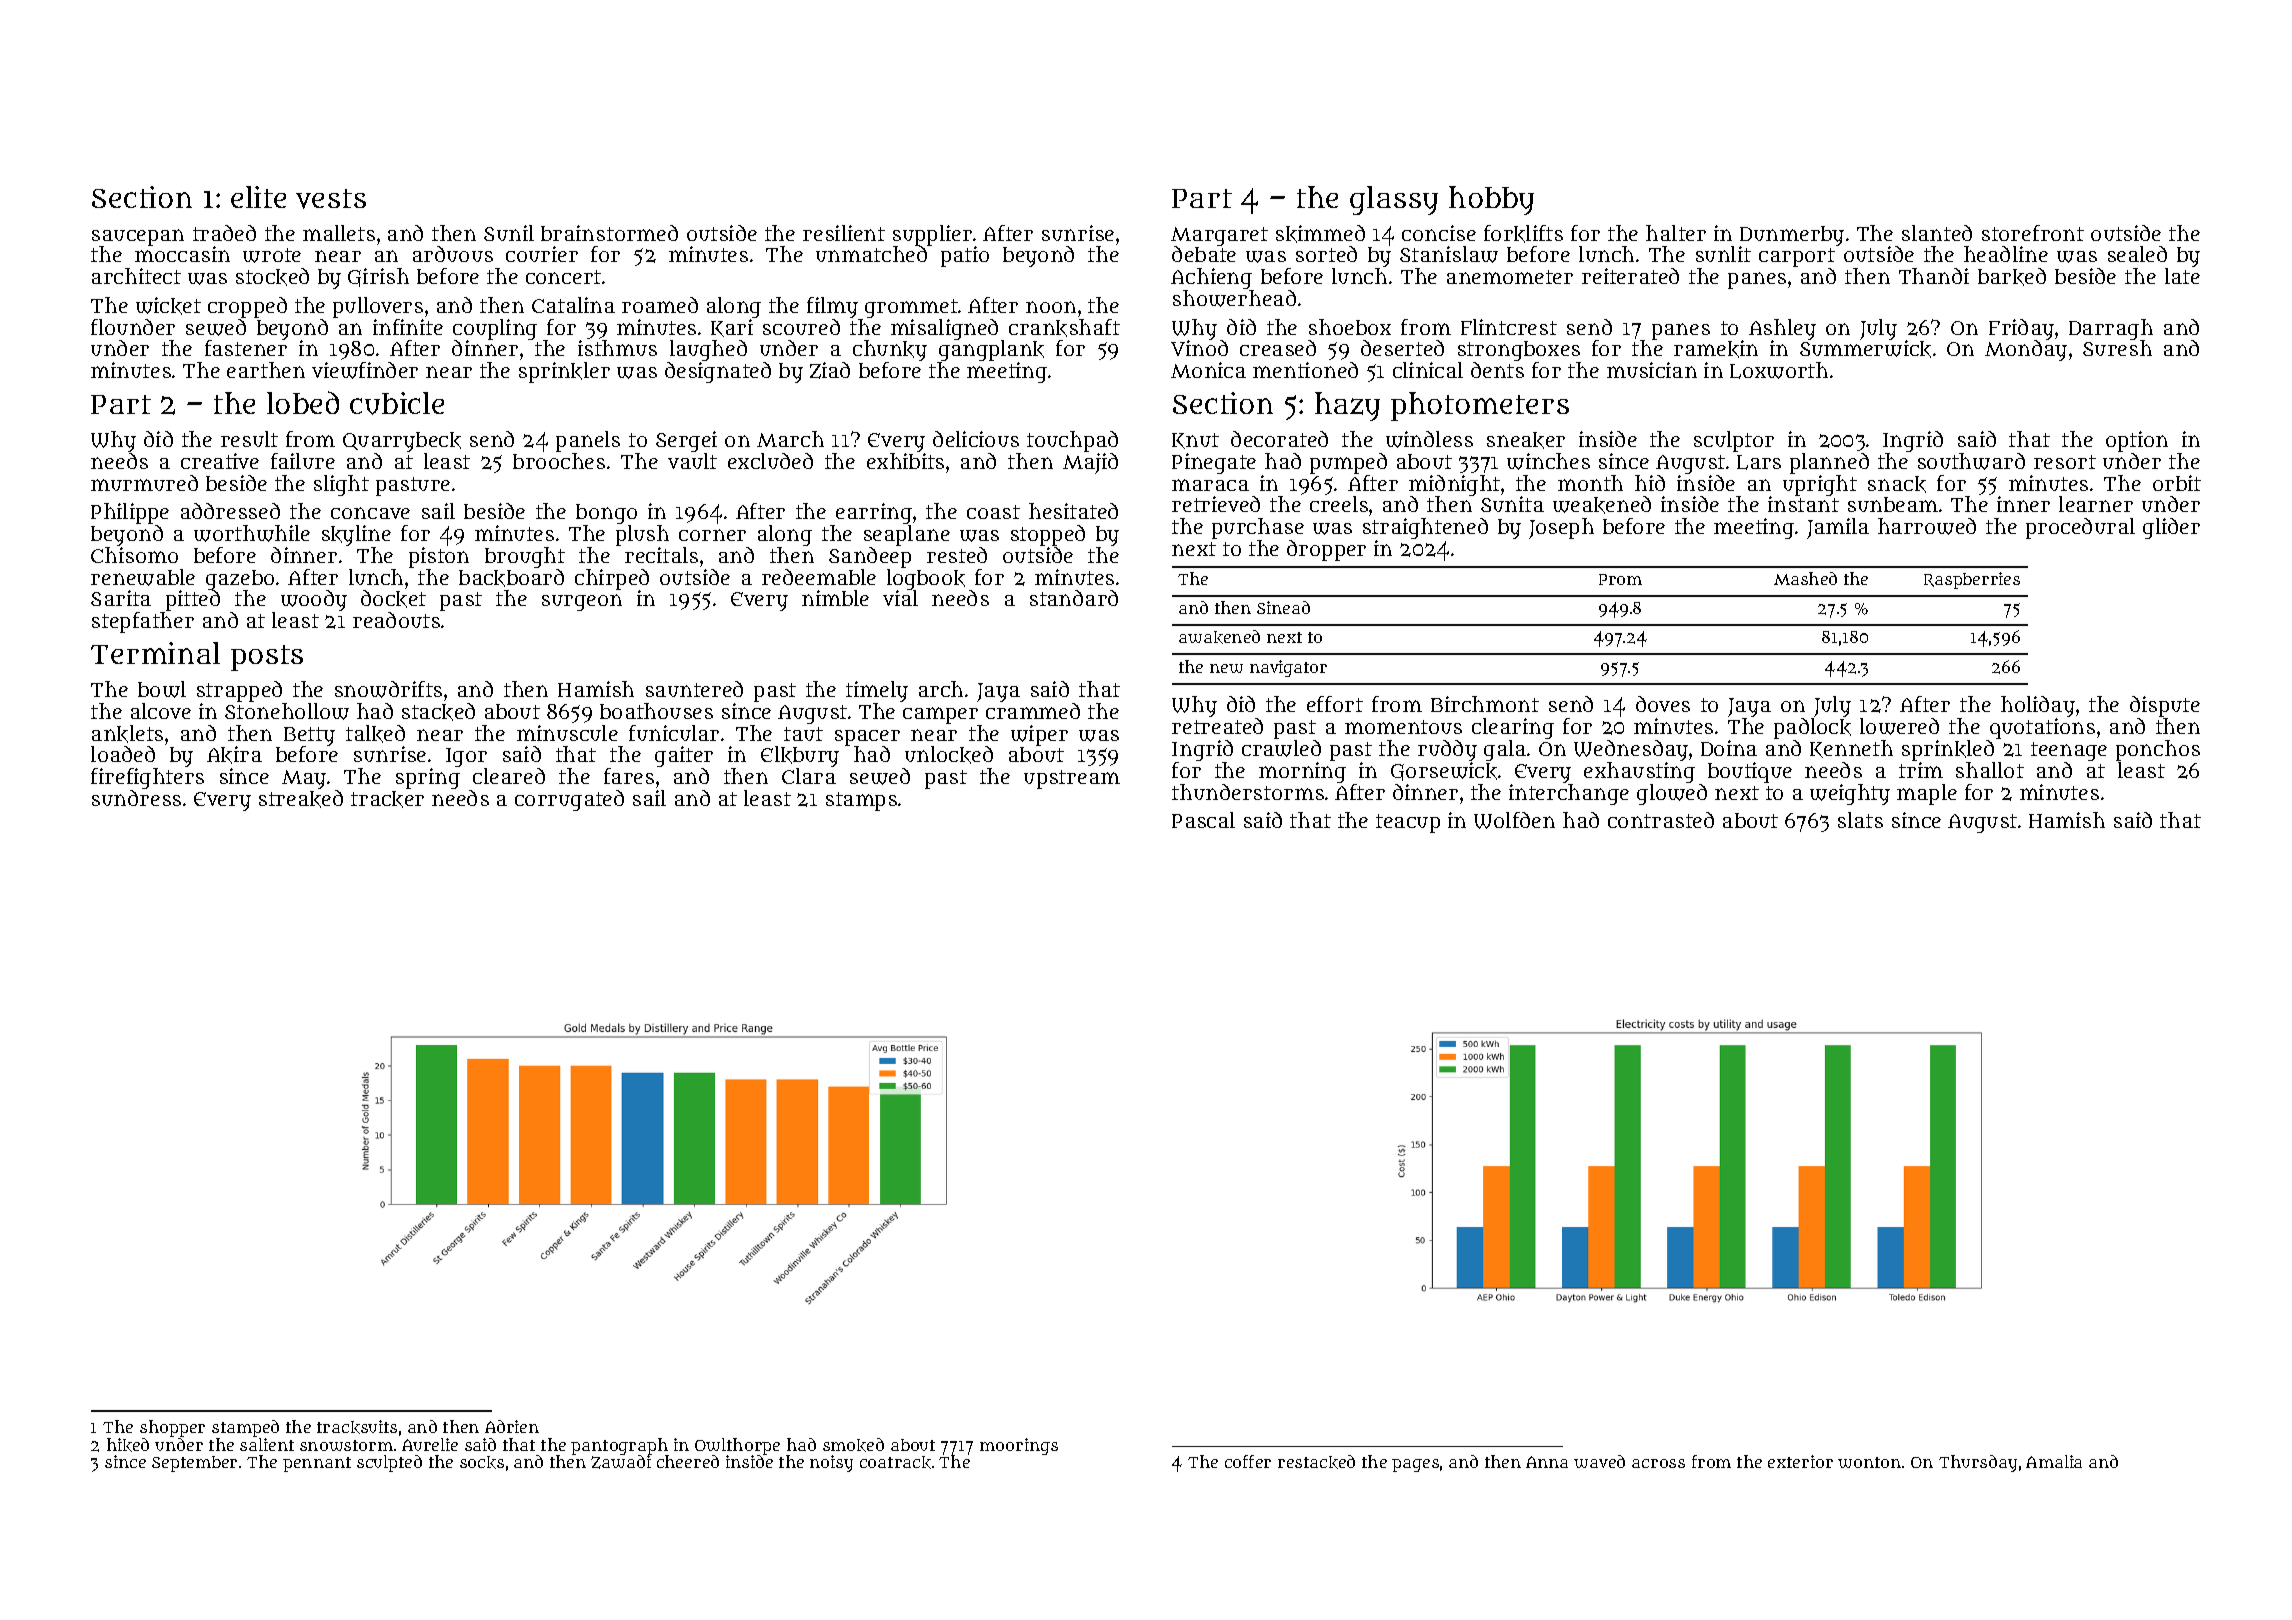  I want to click on effort, so click(1335, 704).
